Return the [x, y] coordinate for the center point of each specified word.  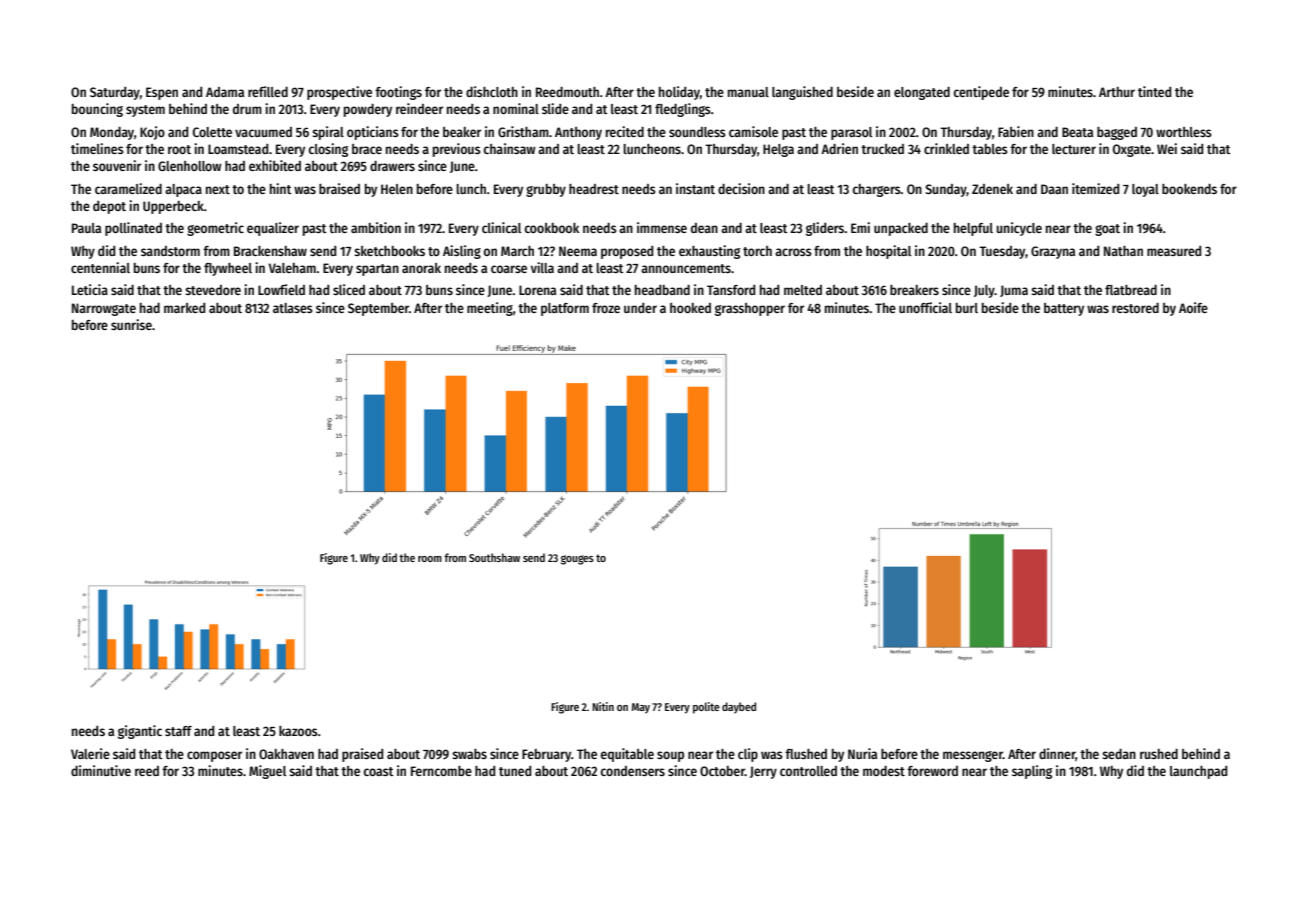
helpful [973, 229]
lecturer [1074, 149]
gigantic [140, 732]
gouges [577, 560]
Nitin [603, 706]
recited [625, 131]
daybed [739, 708]
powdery [368, 110]
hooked [690, 308]
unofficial [925, 307]
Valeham [292, 268]
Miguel [267, 772]
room [430, 559]
